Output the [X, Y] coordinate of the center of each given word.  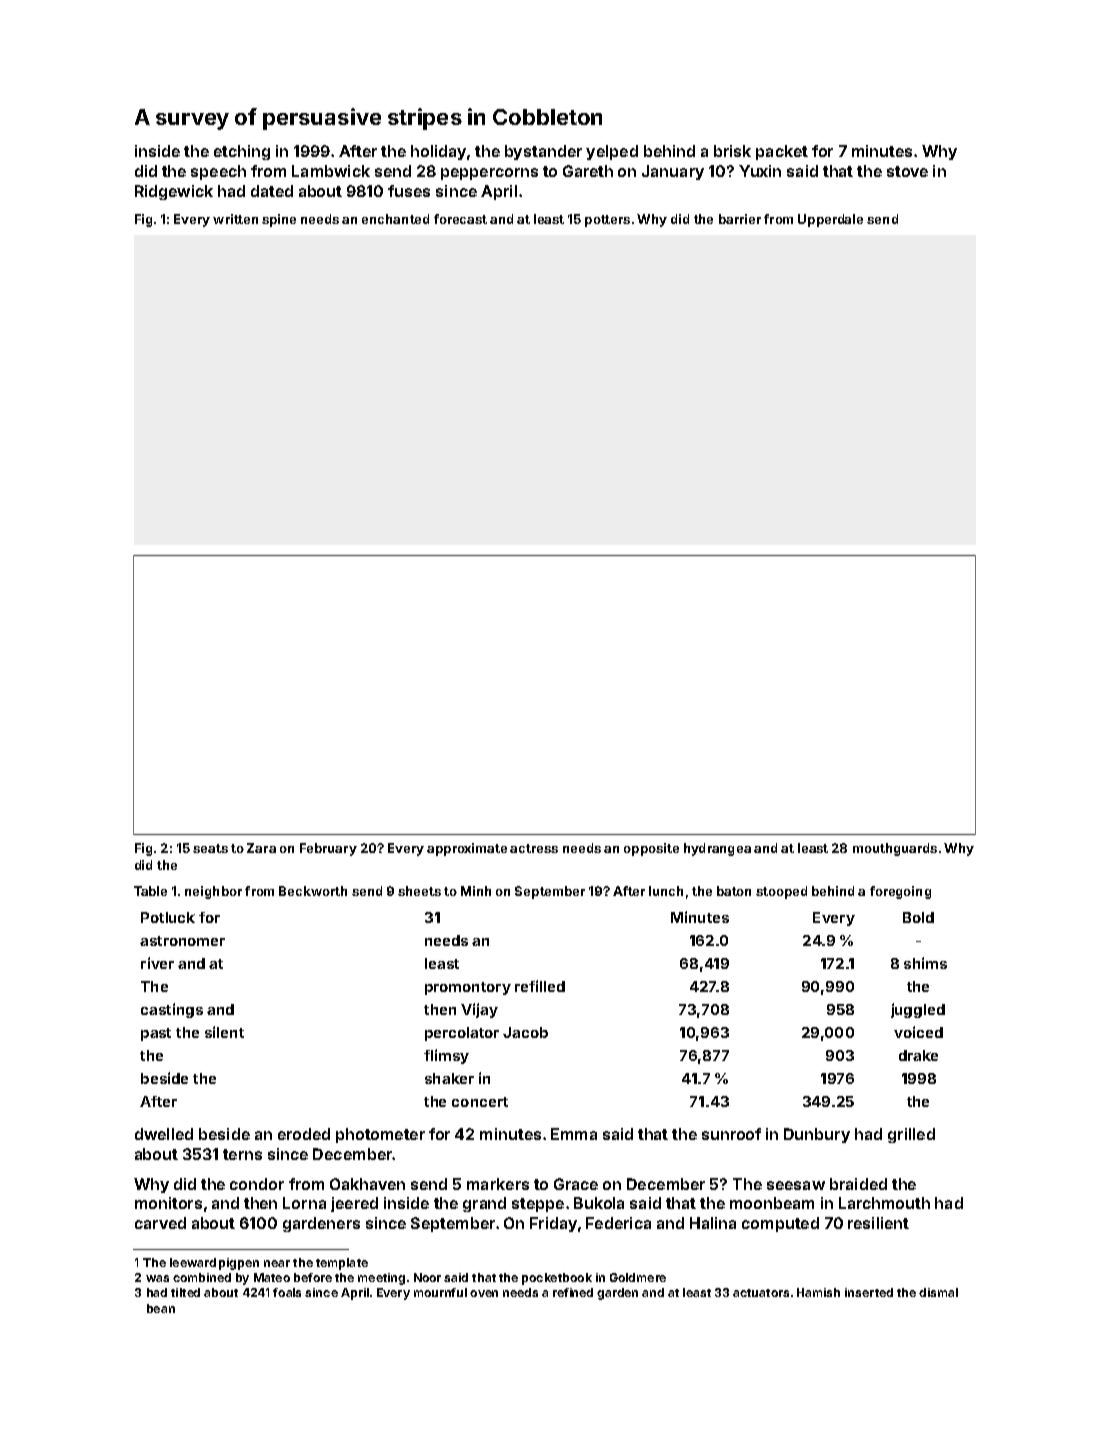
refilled [540, 986]
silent [224, 1032]
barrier [740, 219]
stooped [781, 892]
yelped [612, 152]
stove [907, 171]
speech [218, 172]
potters [607, 221]
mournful [440, 1292]
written [235, 219]
